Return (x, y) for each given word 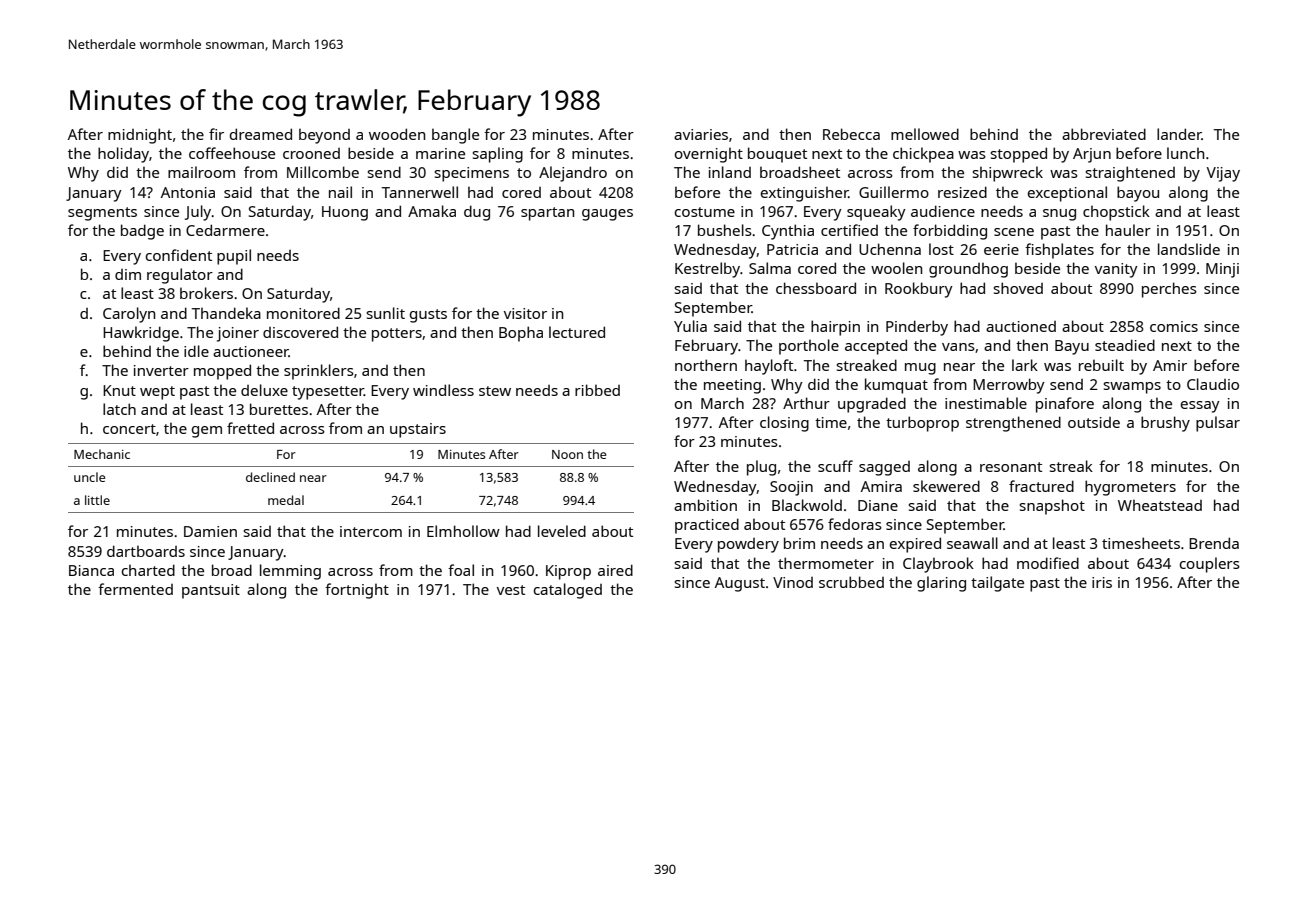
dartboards (146, 551)
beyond (324, 136)
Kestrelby (707, 270)
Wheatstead (1160, 505)
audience (943, 211)
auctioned (1021, 326)
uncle (89, 477)
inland (730, 172)
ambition (705, 505)
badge (142, 232)
